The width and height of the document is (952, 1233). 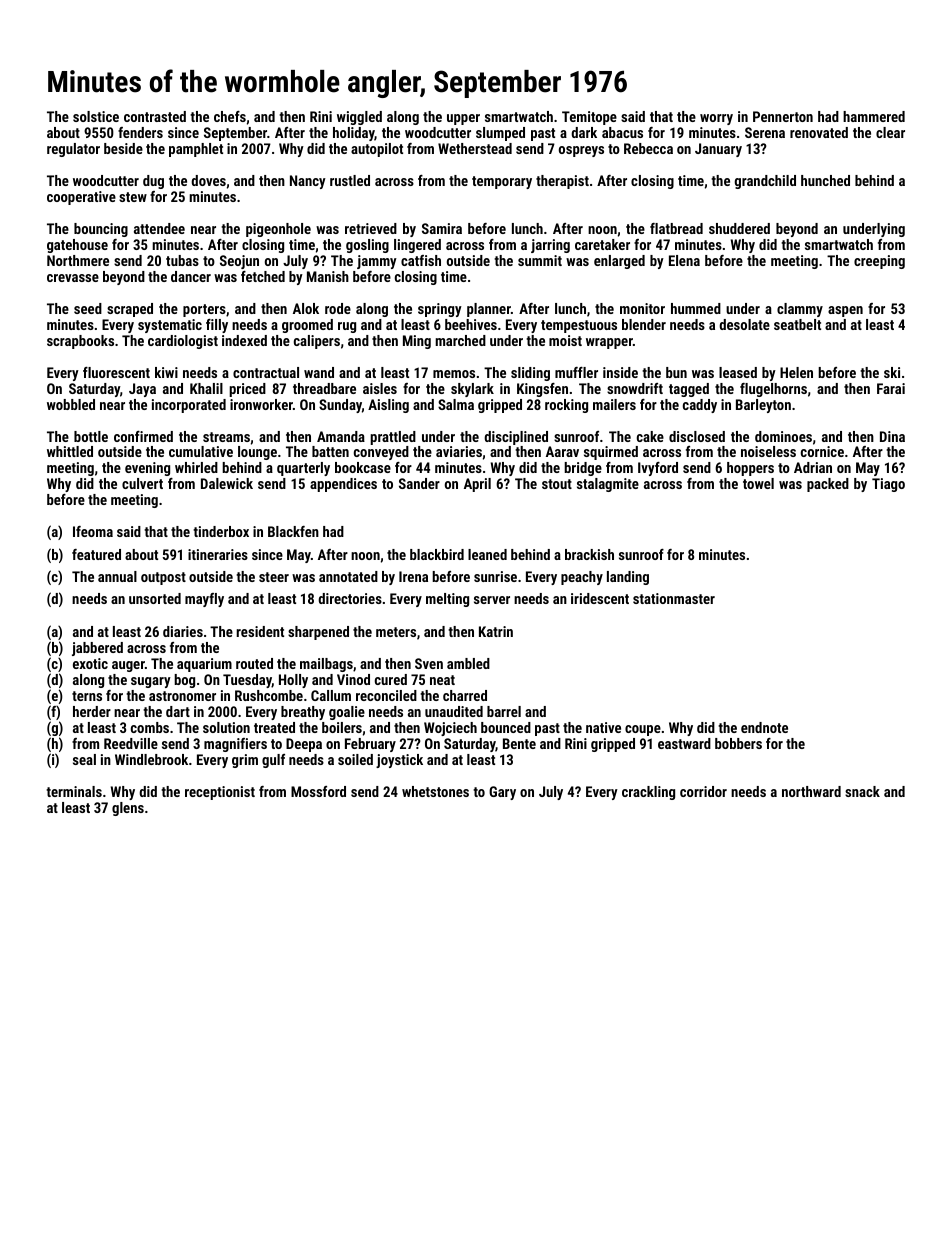 What do you see at coordinates (813, 467) in the document?
I see `Adrian` at bounding box center [813, 467].
